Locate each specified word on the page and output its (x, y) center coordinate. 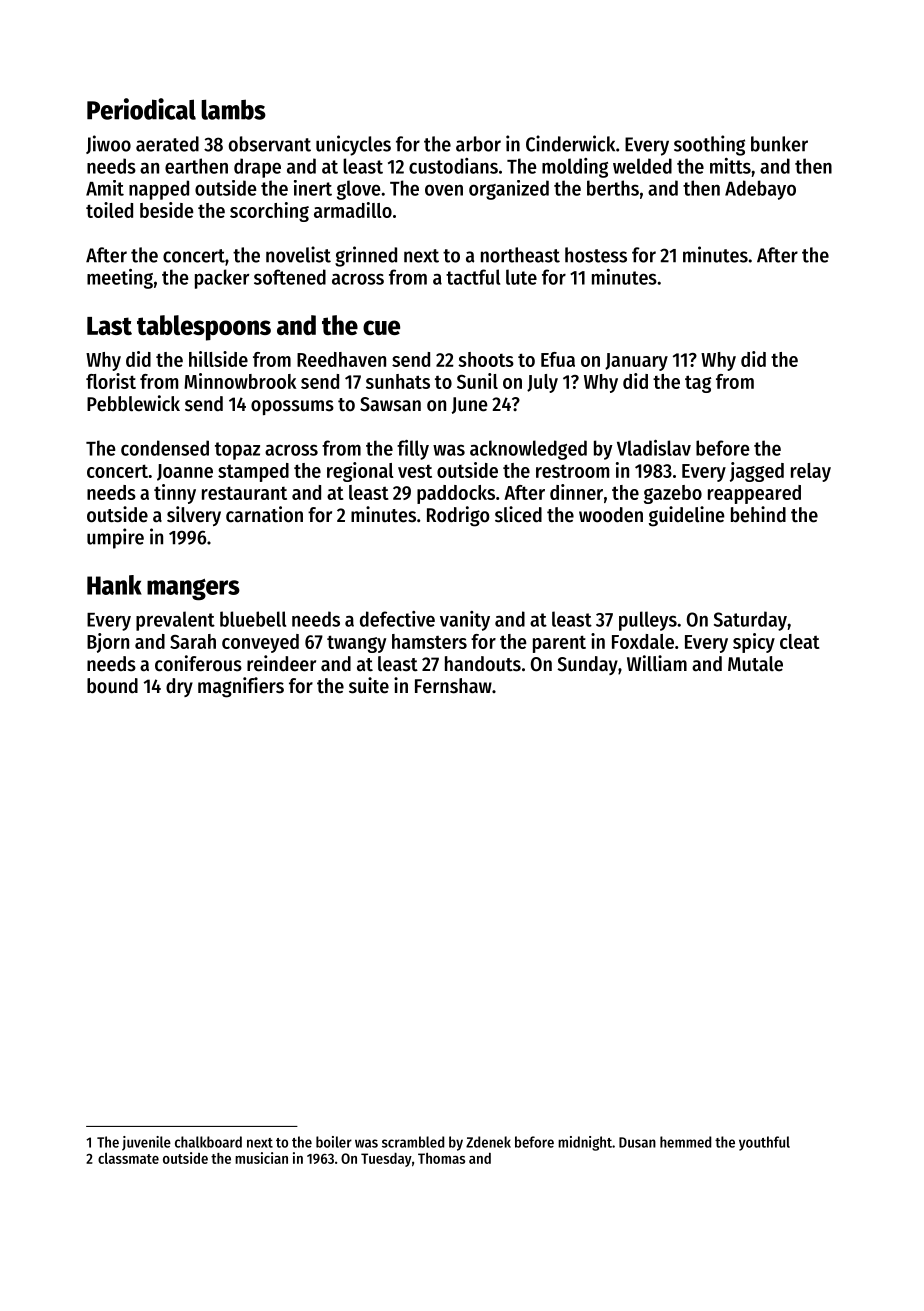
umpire (115, 538)
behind (758, 514)
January (636, 362)
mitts (730, 166)
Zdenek (488, 1142)
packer (222, 279)
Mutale (755, 664)
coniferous (198, 663)
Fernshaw (453, 686)
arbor (478, 144)
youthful (764, 1143)
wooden (611, 515)
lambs (233, 109)
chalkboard (208, 1142)
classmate (128, 1158)
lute (521, 277)
